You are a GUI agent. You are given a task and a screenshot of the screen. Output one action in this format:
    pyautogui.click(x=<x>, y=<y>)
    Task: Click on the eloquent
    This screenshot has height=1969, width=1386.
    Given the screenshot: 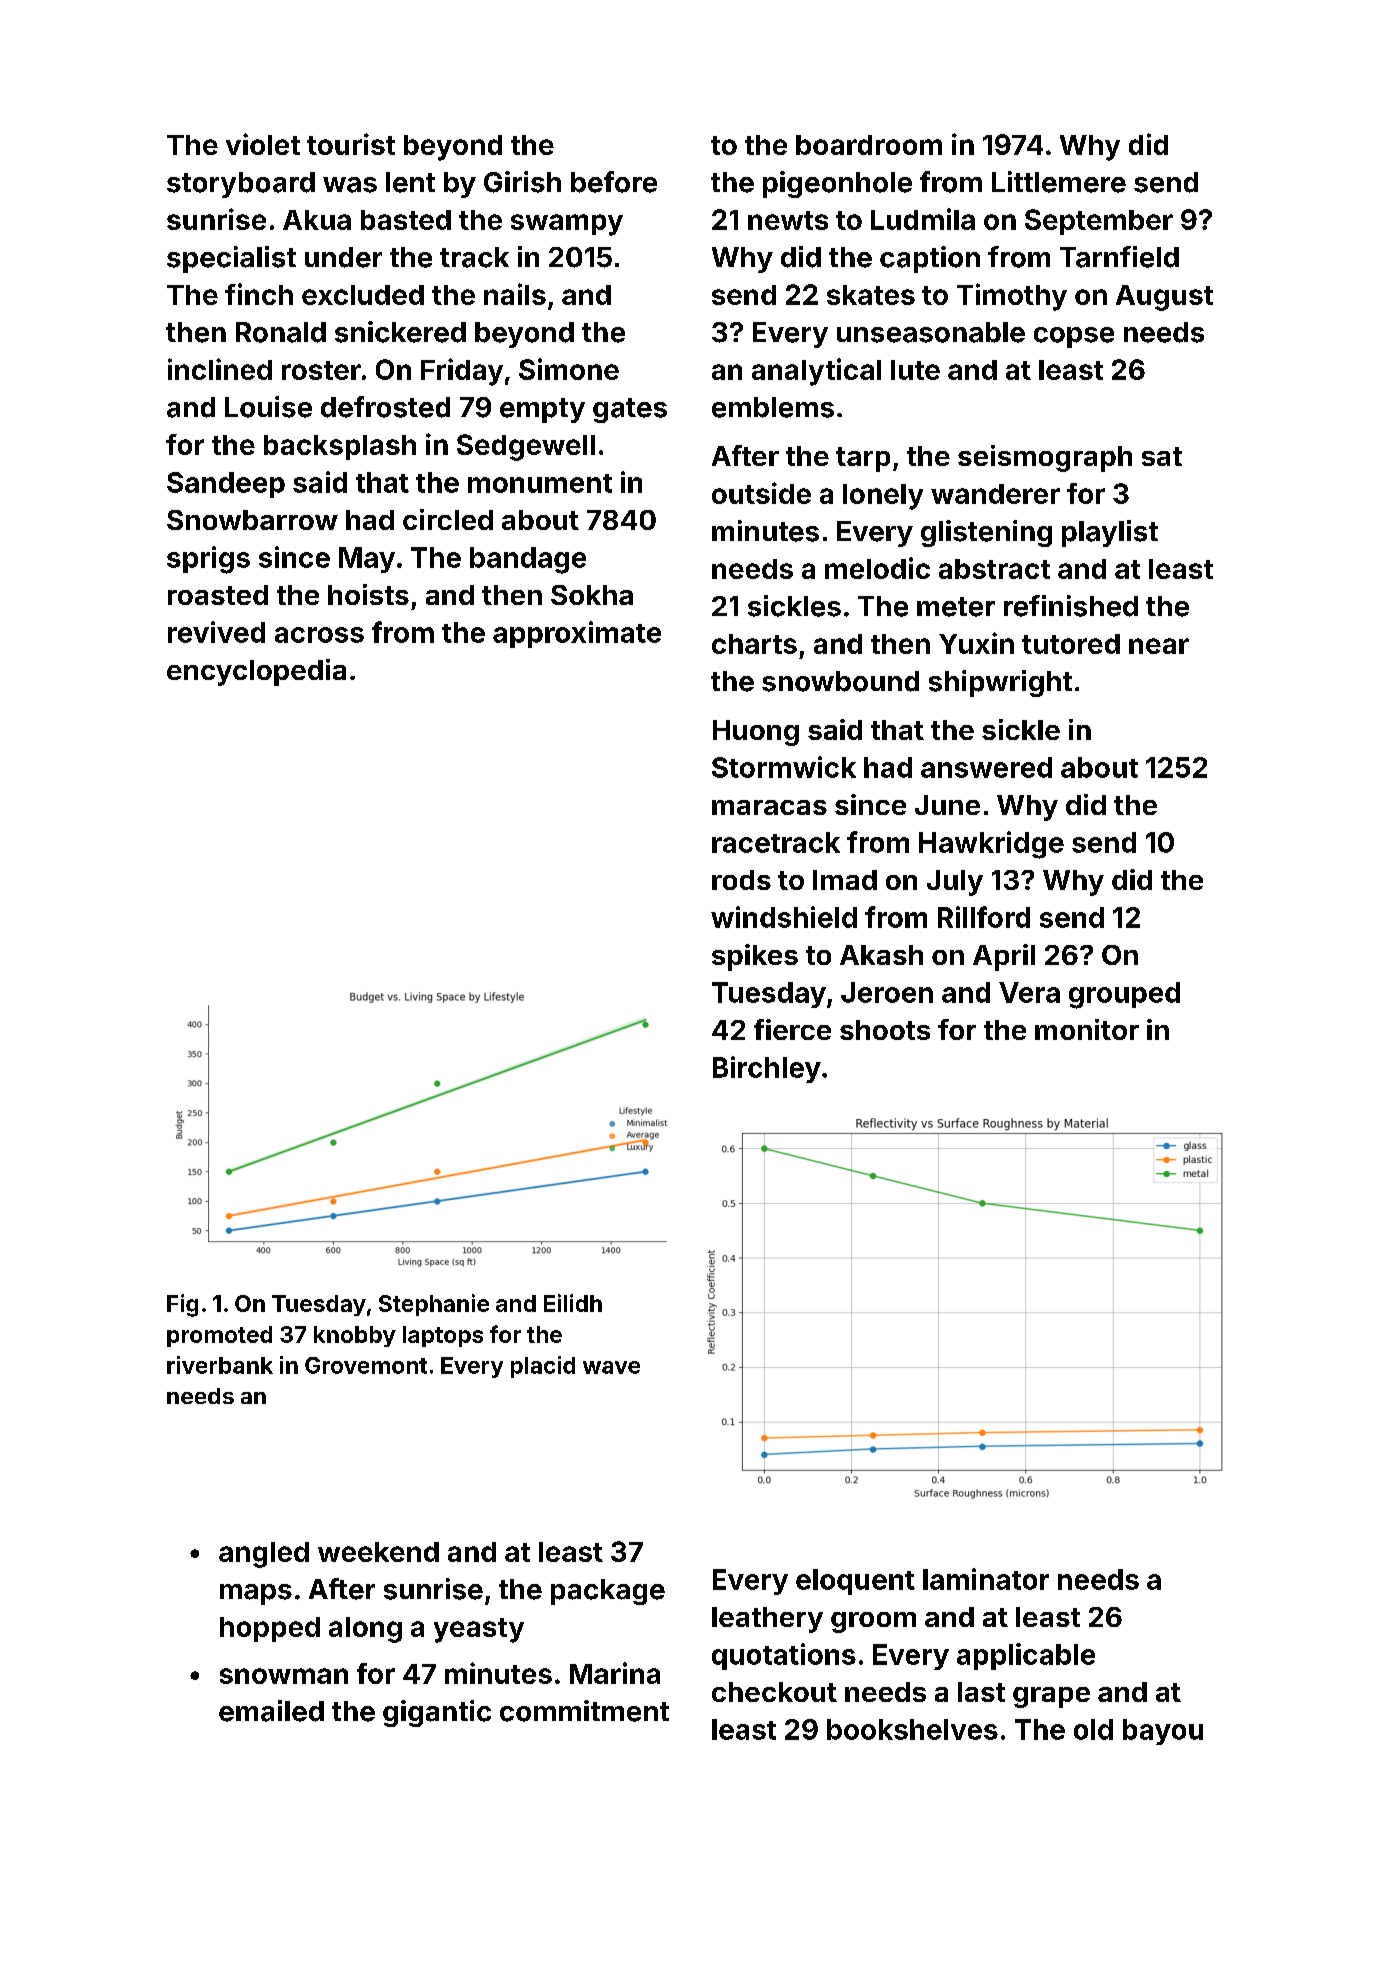 What is the action you would take?
    pyautogui.click(x=855, y=1582)
